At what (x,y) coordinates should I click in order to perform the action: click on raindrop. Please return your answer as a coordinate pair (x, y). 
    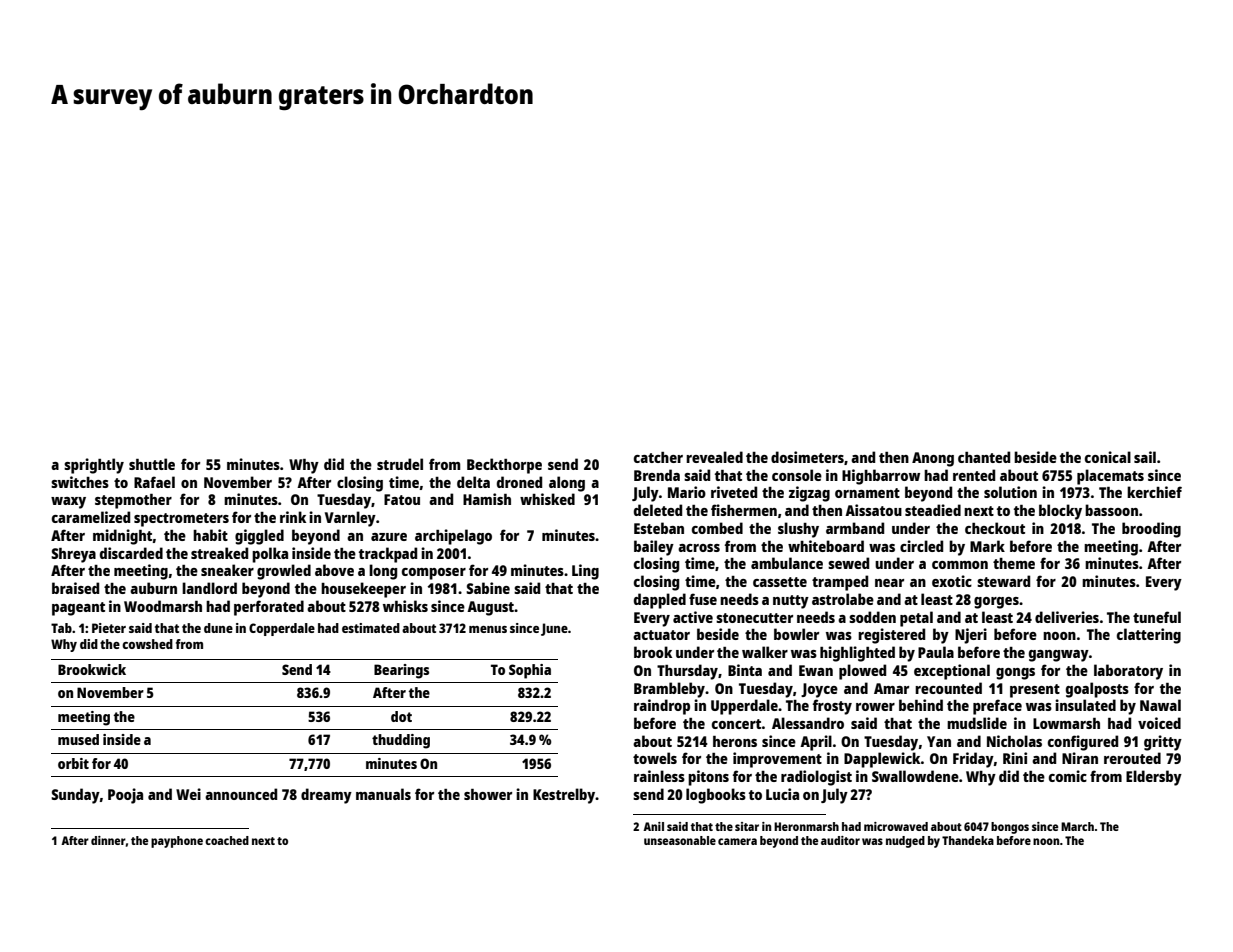
    Looking at the image, I should click on (662, 707).
